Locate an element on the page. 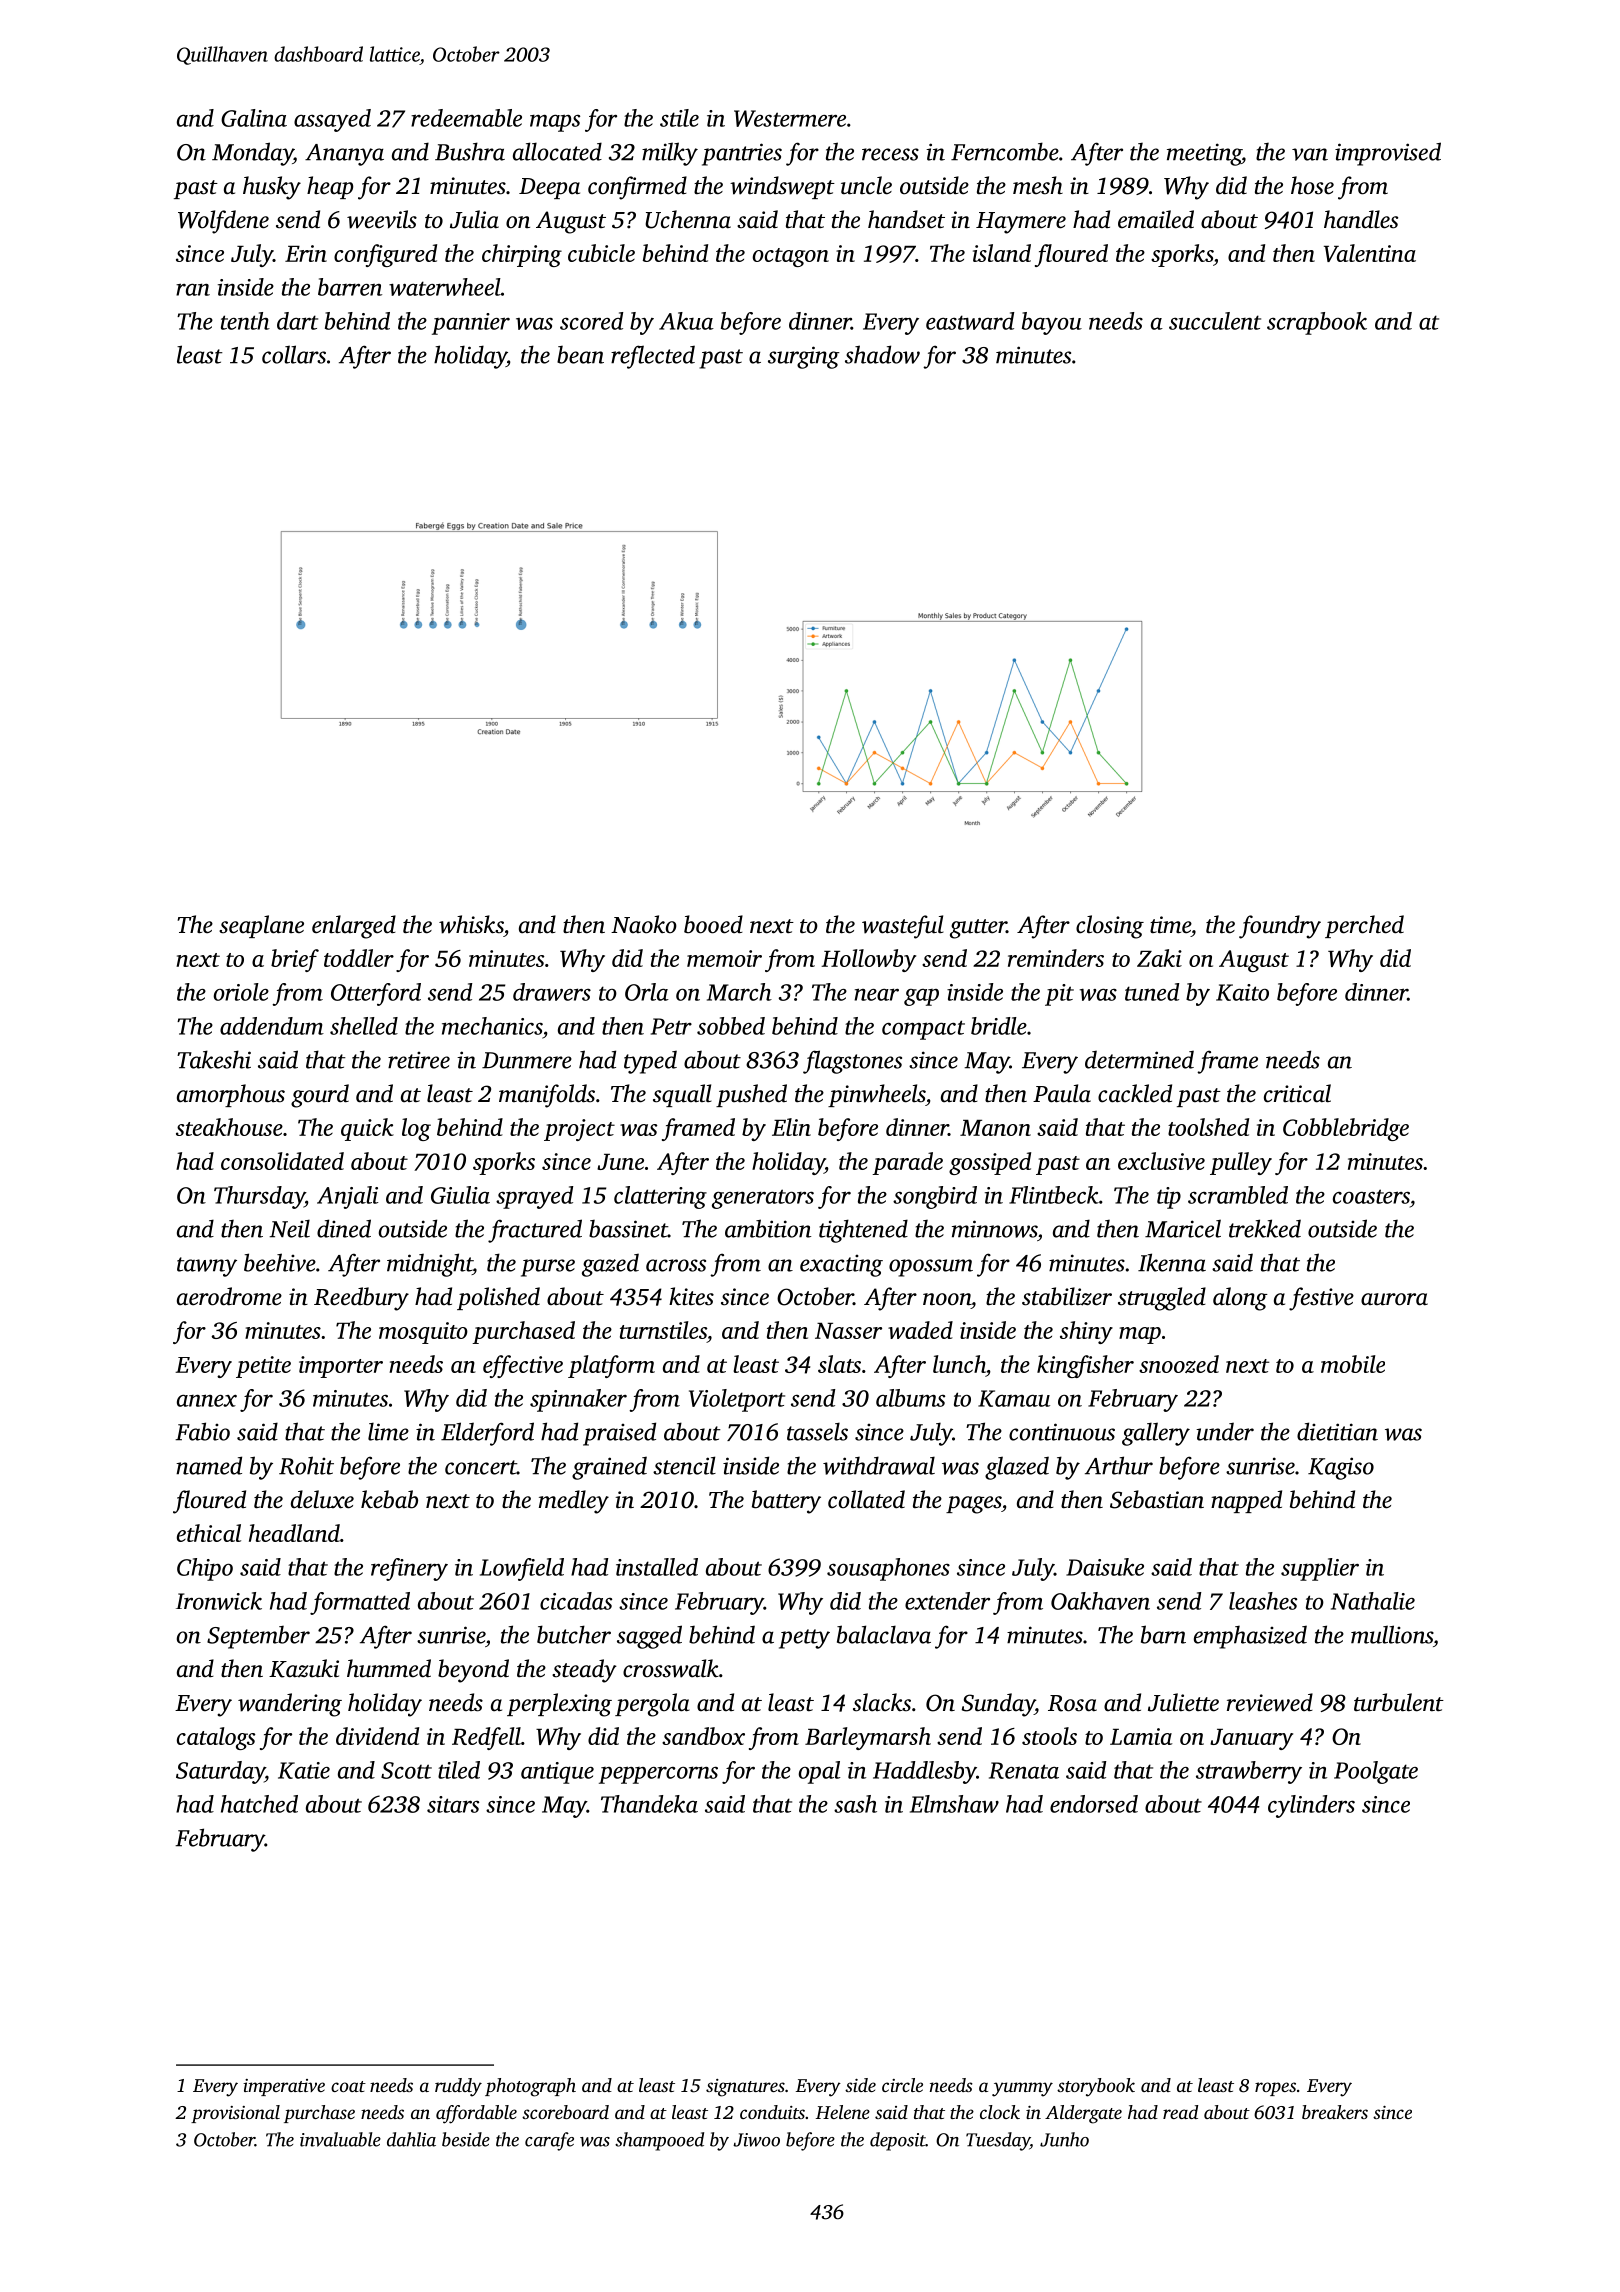  Julia is located at coordinates (474, 219).
